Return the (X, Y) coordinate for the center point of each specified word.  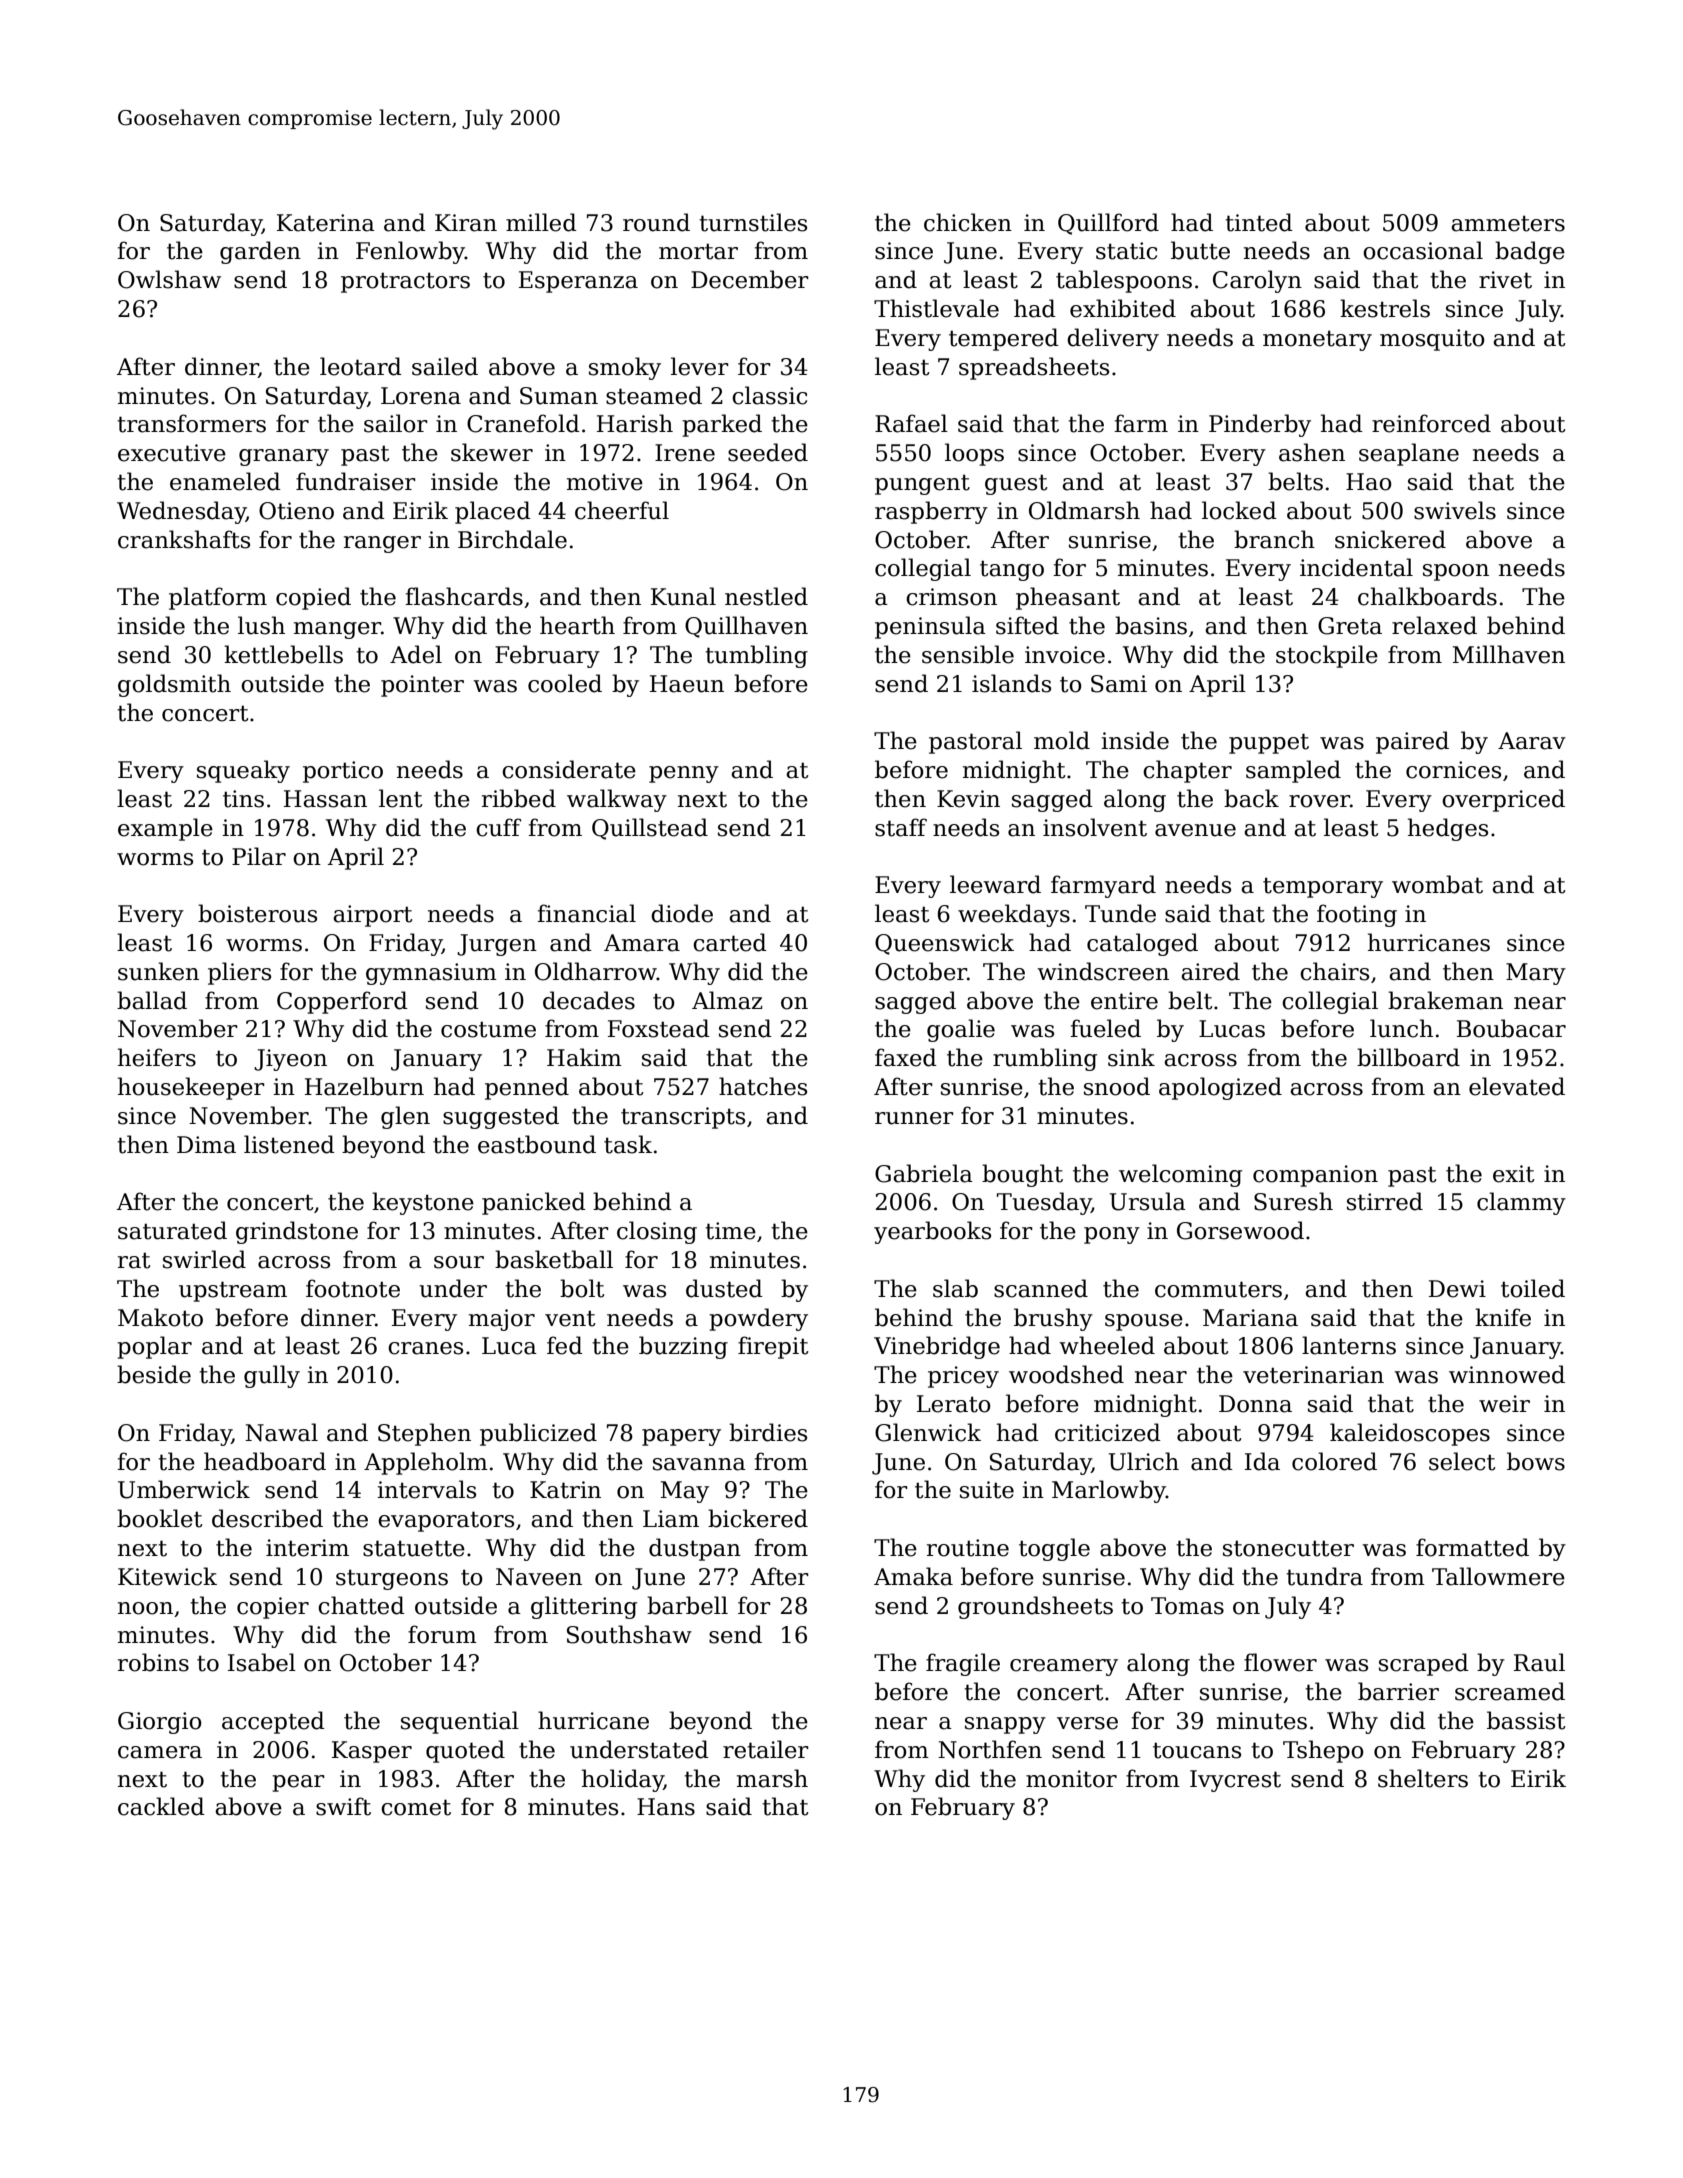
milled (541, 222)
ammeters (1508, 223)
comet (416, 1807)
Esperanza (578, 282)
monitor (1071, 1779)
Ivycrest (1235, 1781)
